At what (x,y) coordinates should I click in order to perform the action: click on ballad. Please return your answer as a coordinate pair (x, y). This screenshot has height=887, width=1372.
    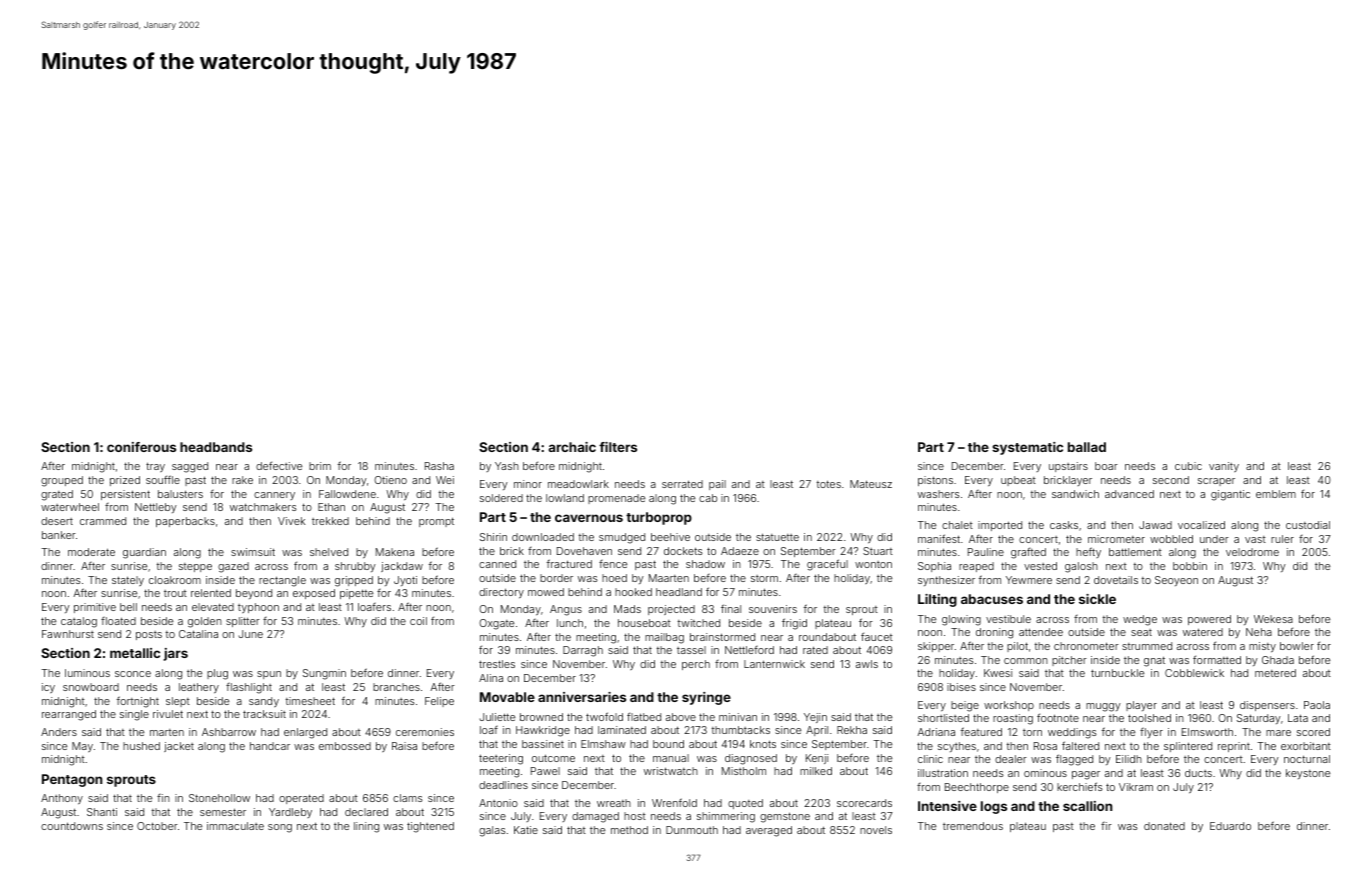
    Looking at the image, I should click on (1087, 447).
